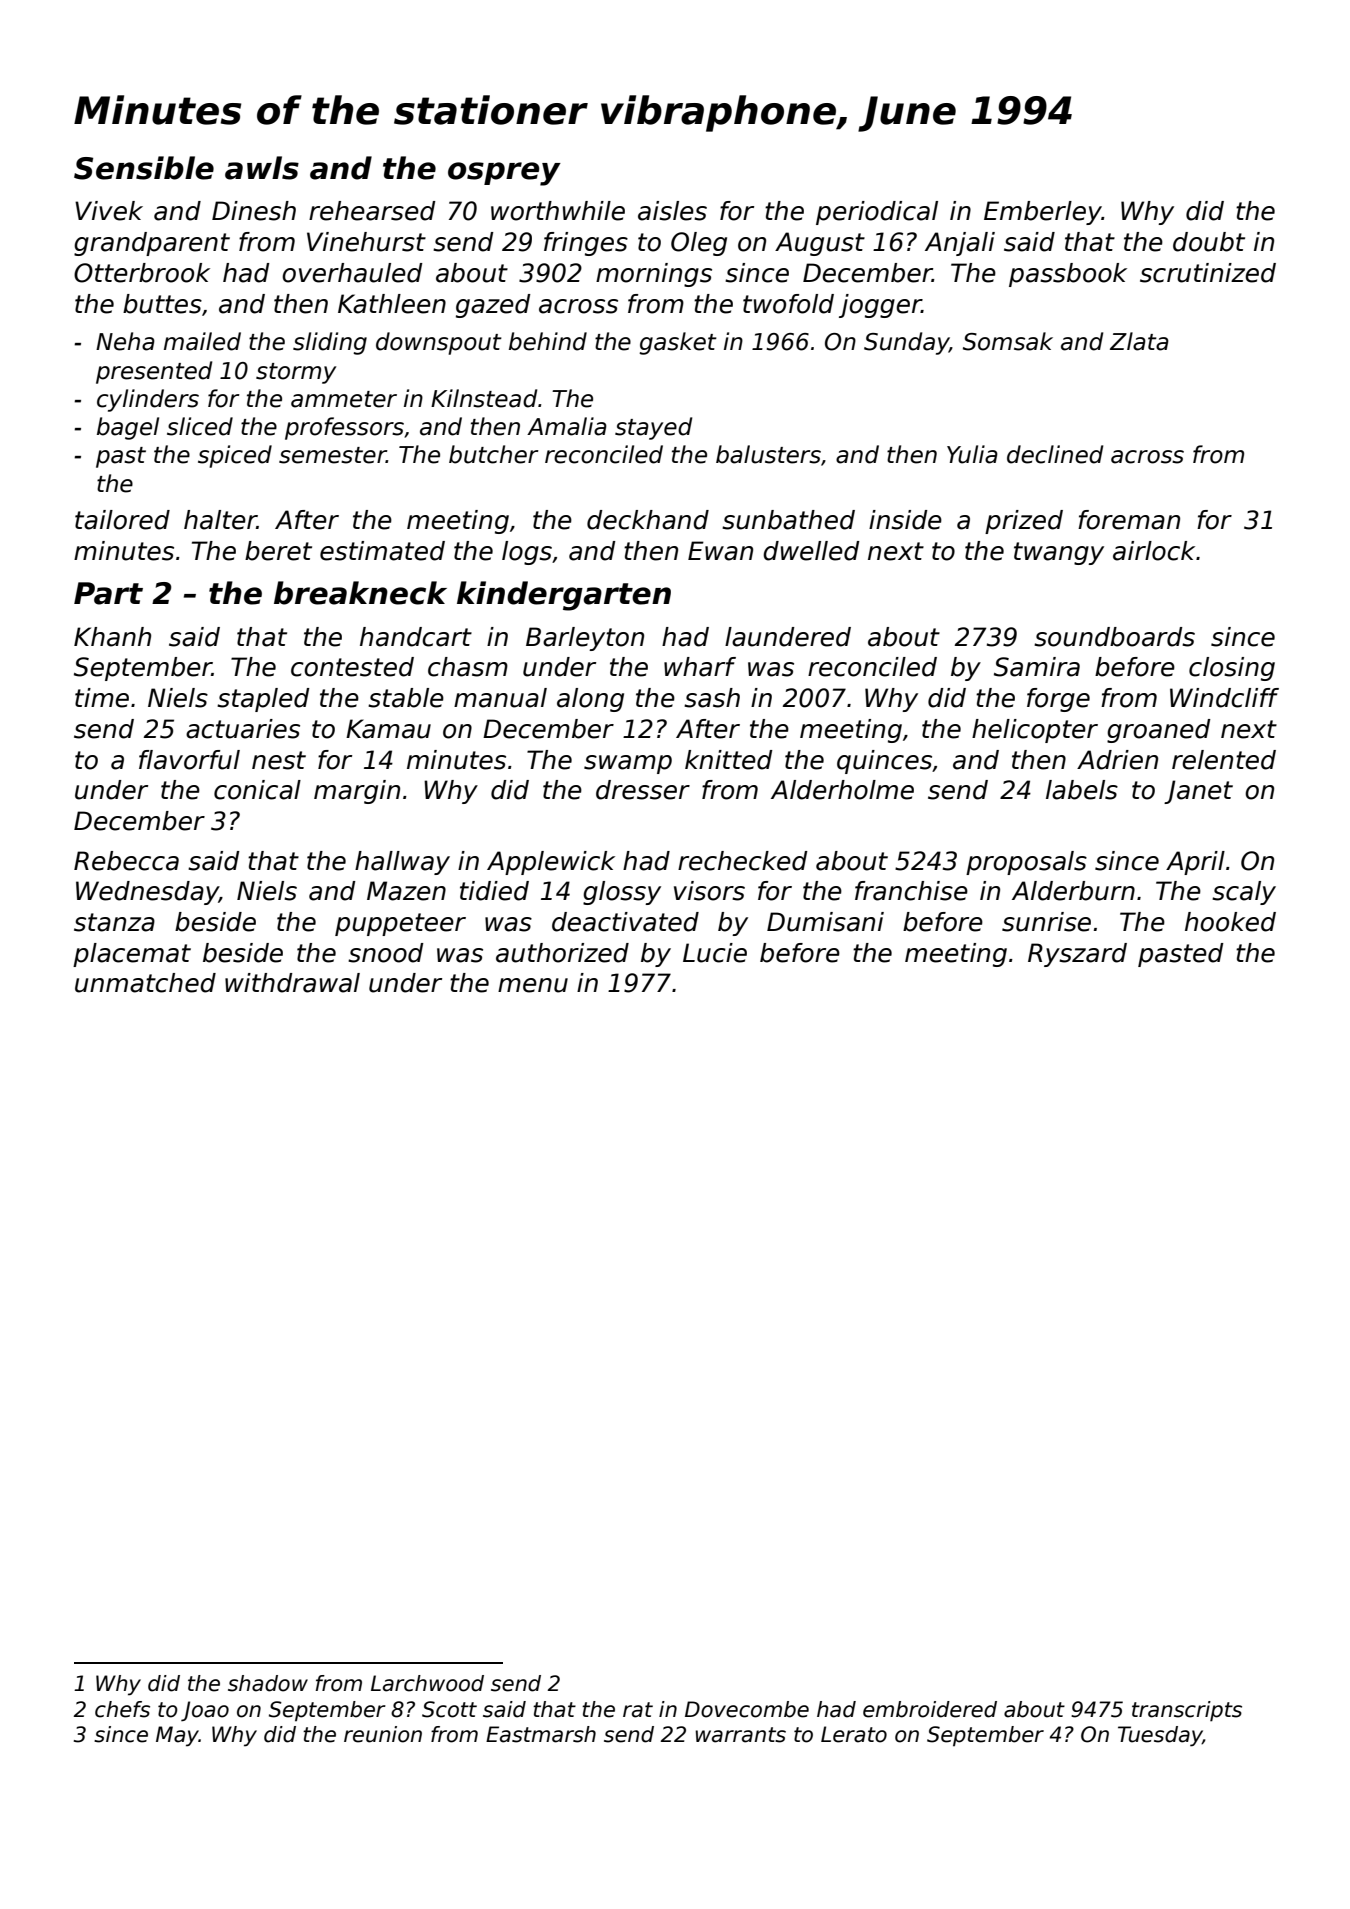 Image resolution: width=1350 pixels, height=1909 pixels. What do you see at coordinates (268, 1683) in the page?
I see `shadow` at bounding box center [268, 1683].
